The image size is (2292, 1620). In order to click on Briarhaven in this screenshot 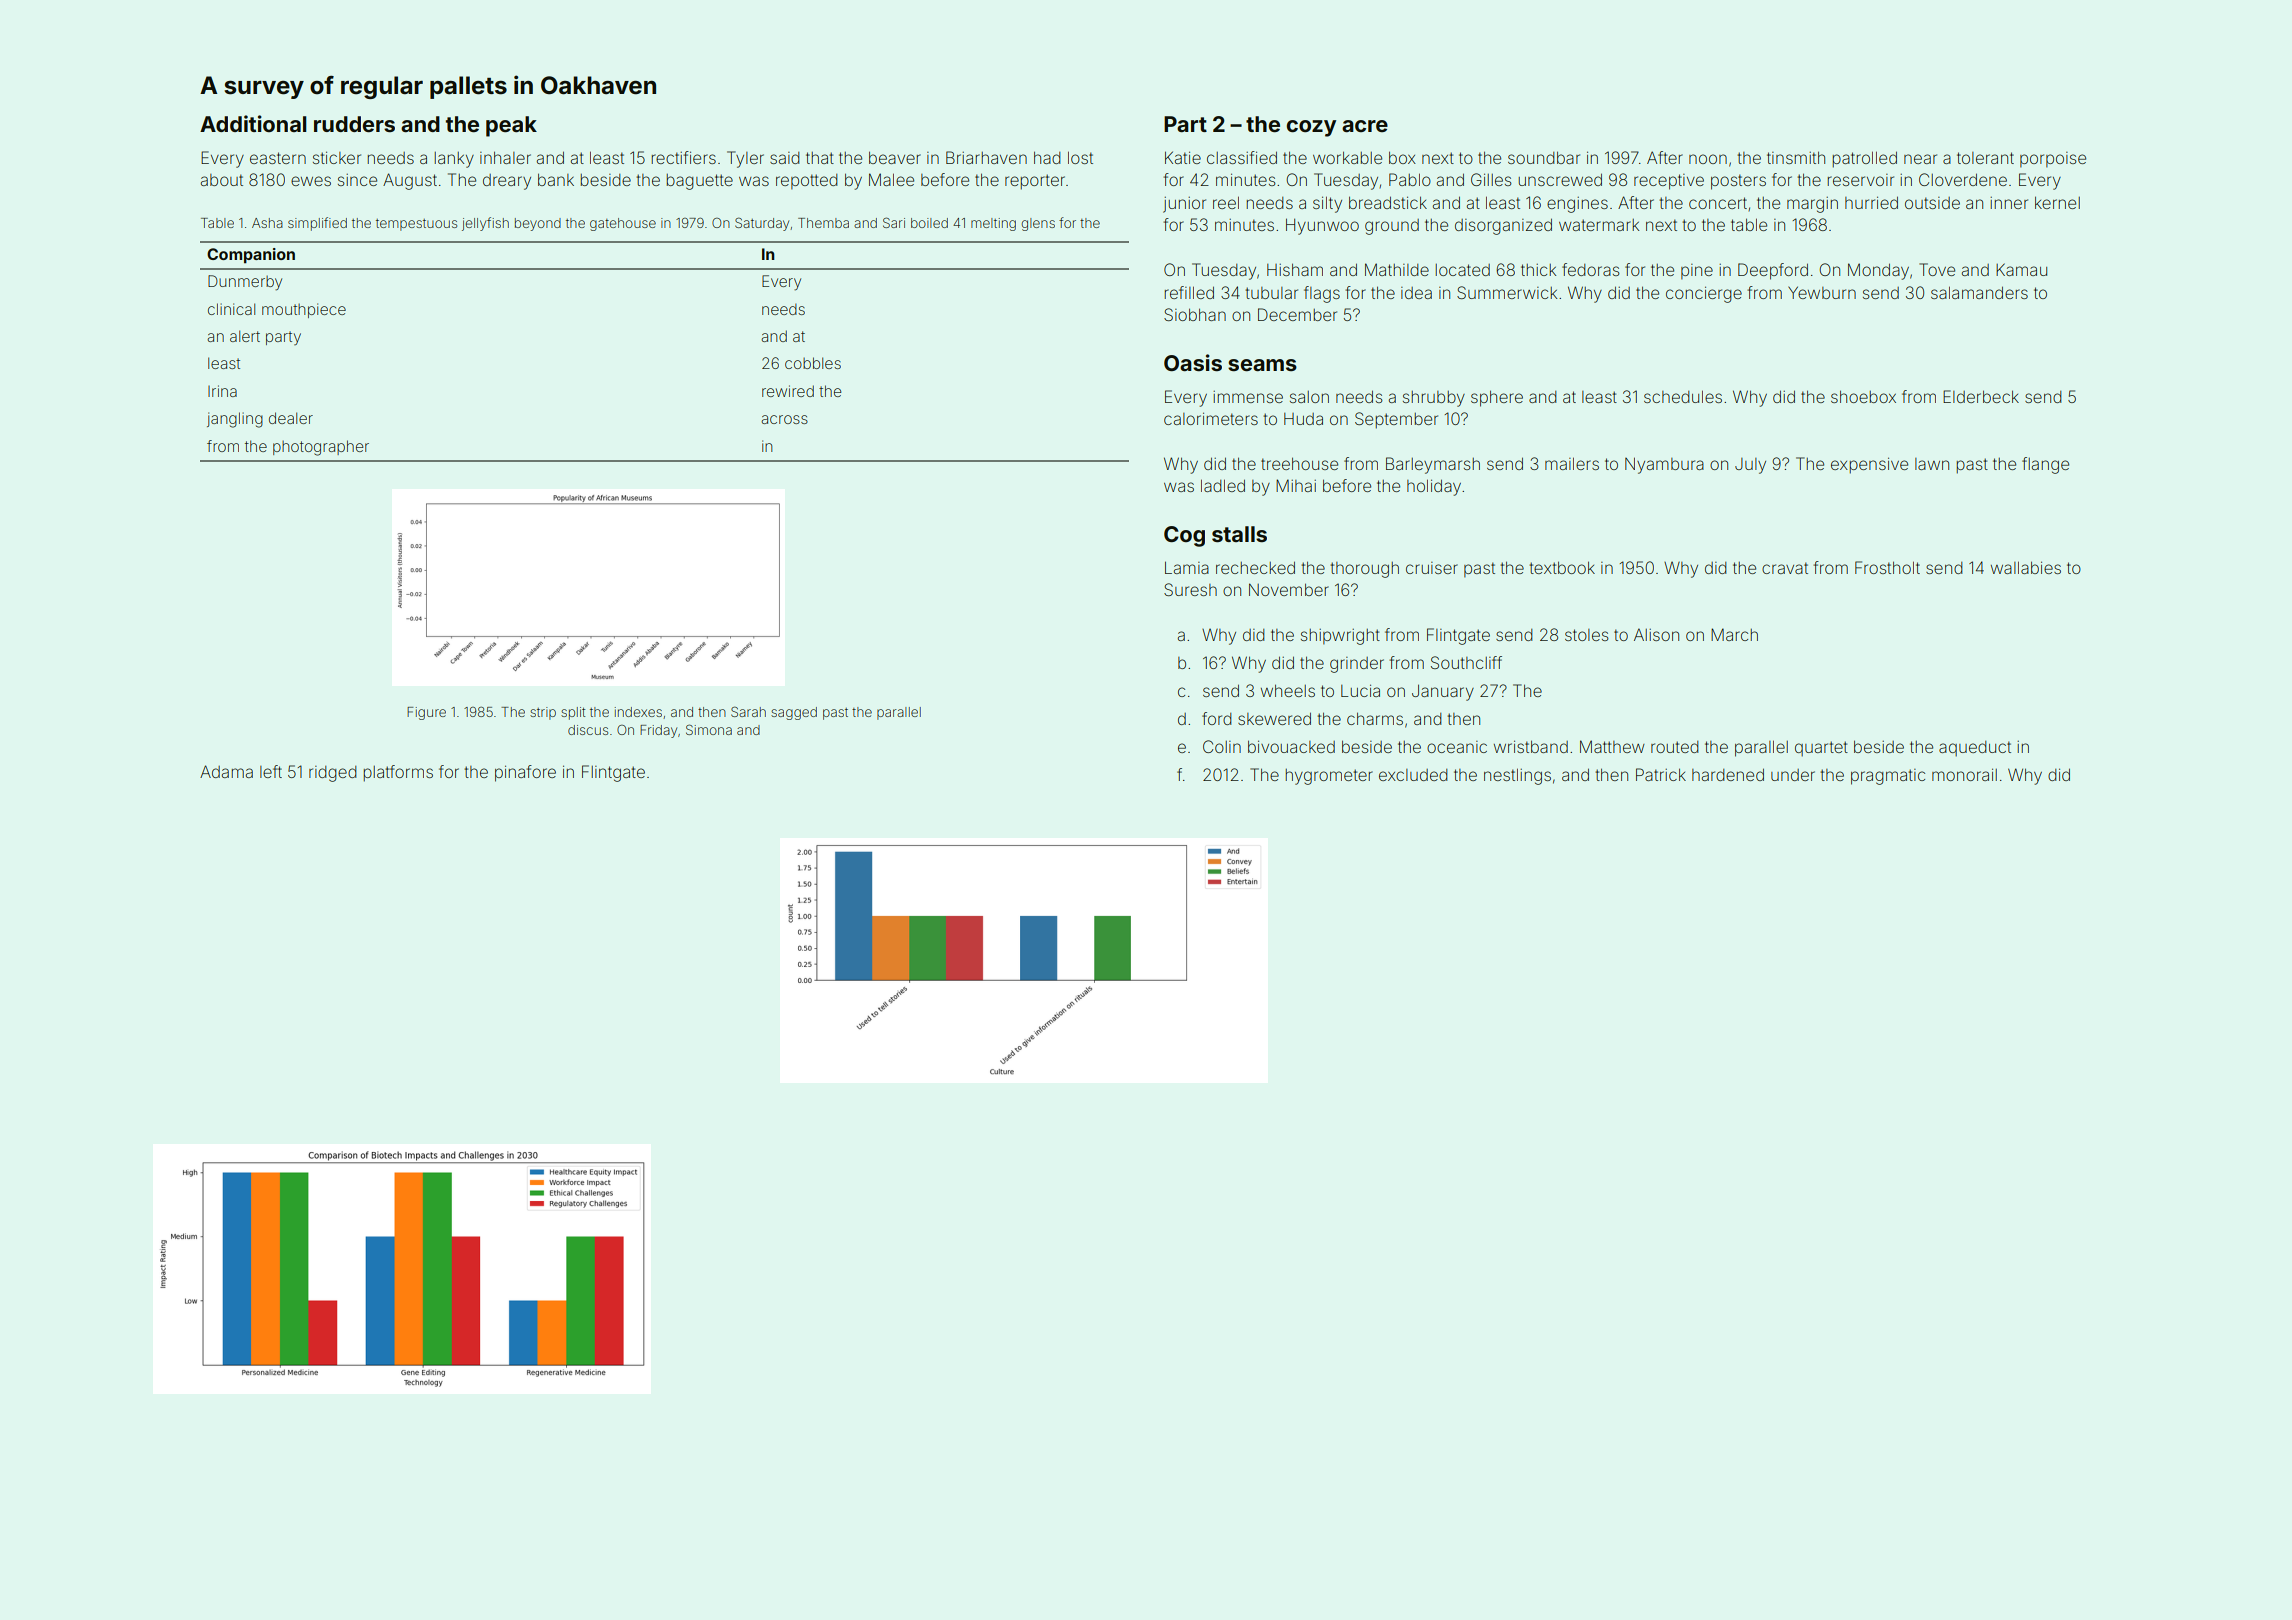, I will do `click(986, 157)`.
